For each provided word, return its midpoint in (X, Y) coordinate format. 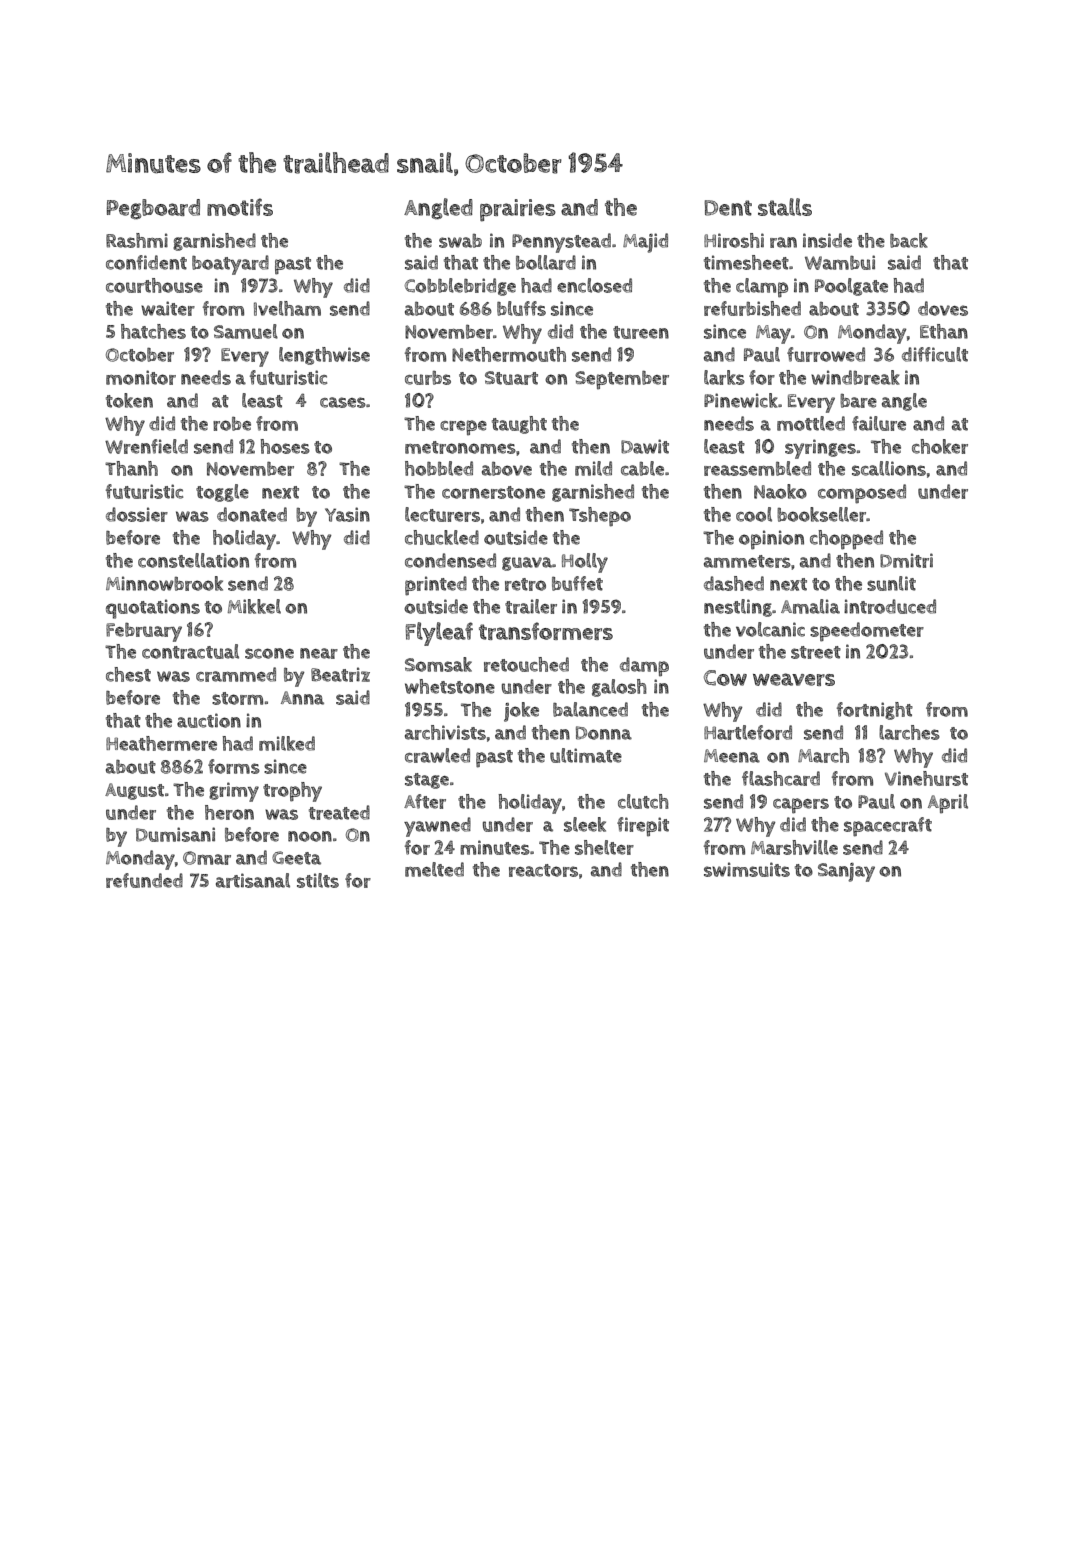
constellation (193, 560)
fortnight (875, 711)
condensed (450, 560)
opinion (771, 540)
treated (339, 812)
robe (232, 424)
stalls (785, 207)
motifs (240, 207)
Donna (604, 733)
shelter (604, 847)
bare (858, 401)
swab (460, 241)
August (134, 791)
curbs (428, 378)
